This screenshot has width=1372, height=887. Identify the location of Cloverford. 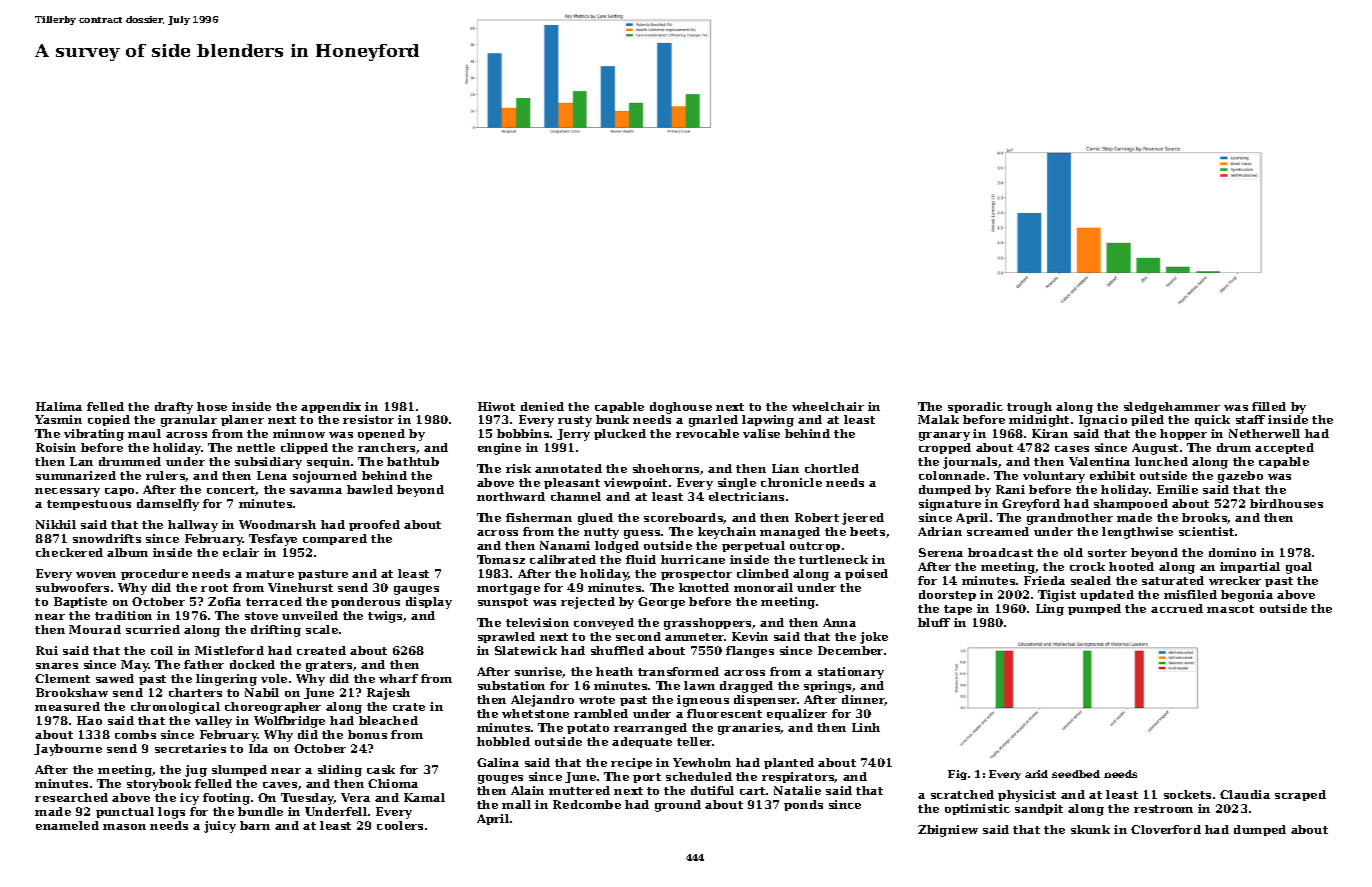
(1166, 829).
